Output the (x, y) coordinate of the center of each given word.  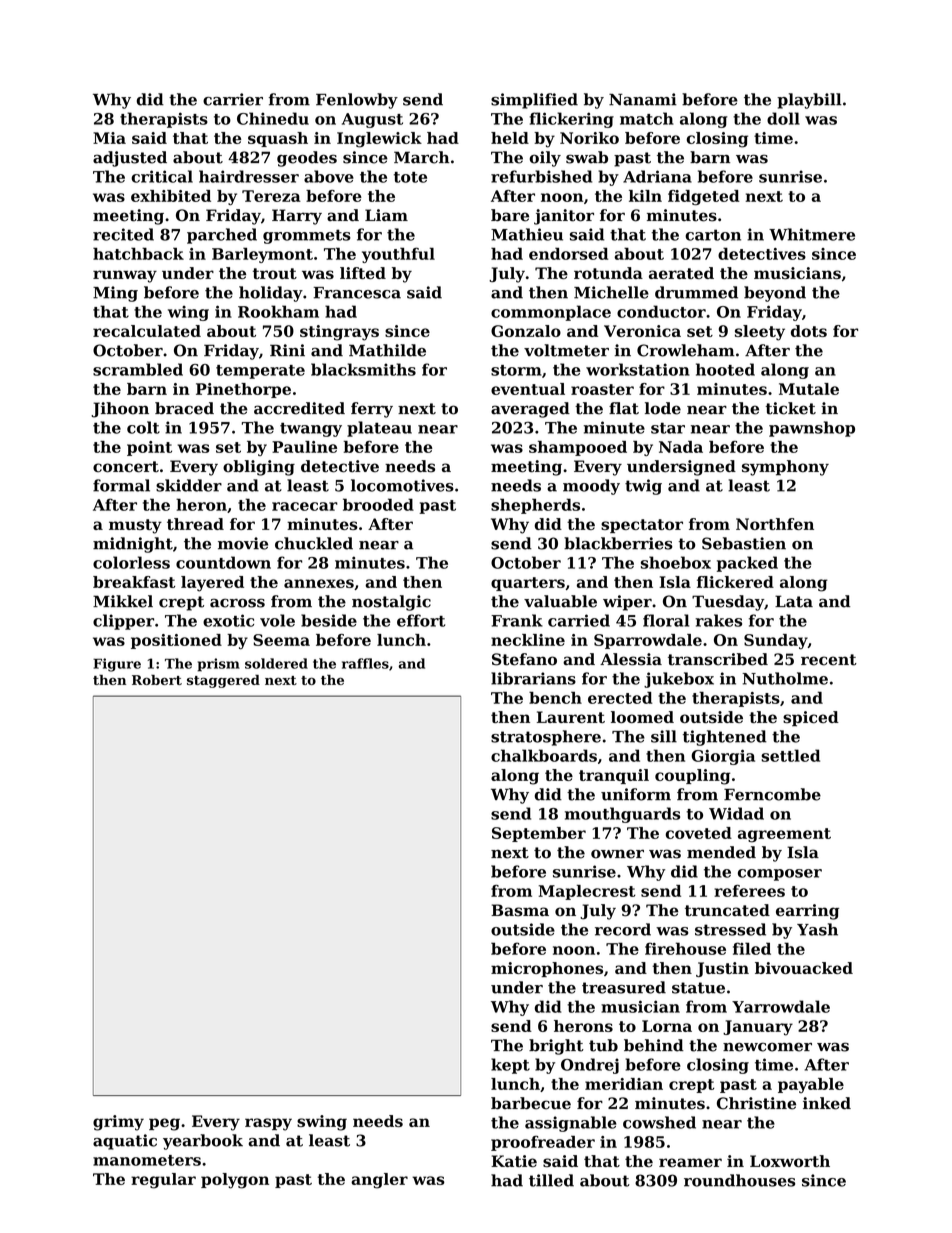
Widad (736, 813)
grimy (118, 1123)
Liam (386, 215)
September (539, 834)
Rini (287, 350)
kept (510, 1066)
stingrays (339, 333)
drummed (696, 292)
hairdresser (249, 176)
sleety (760, 333)
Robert (157, 680)
